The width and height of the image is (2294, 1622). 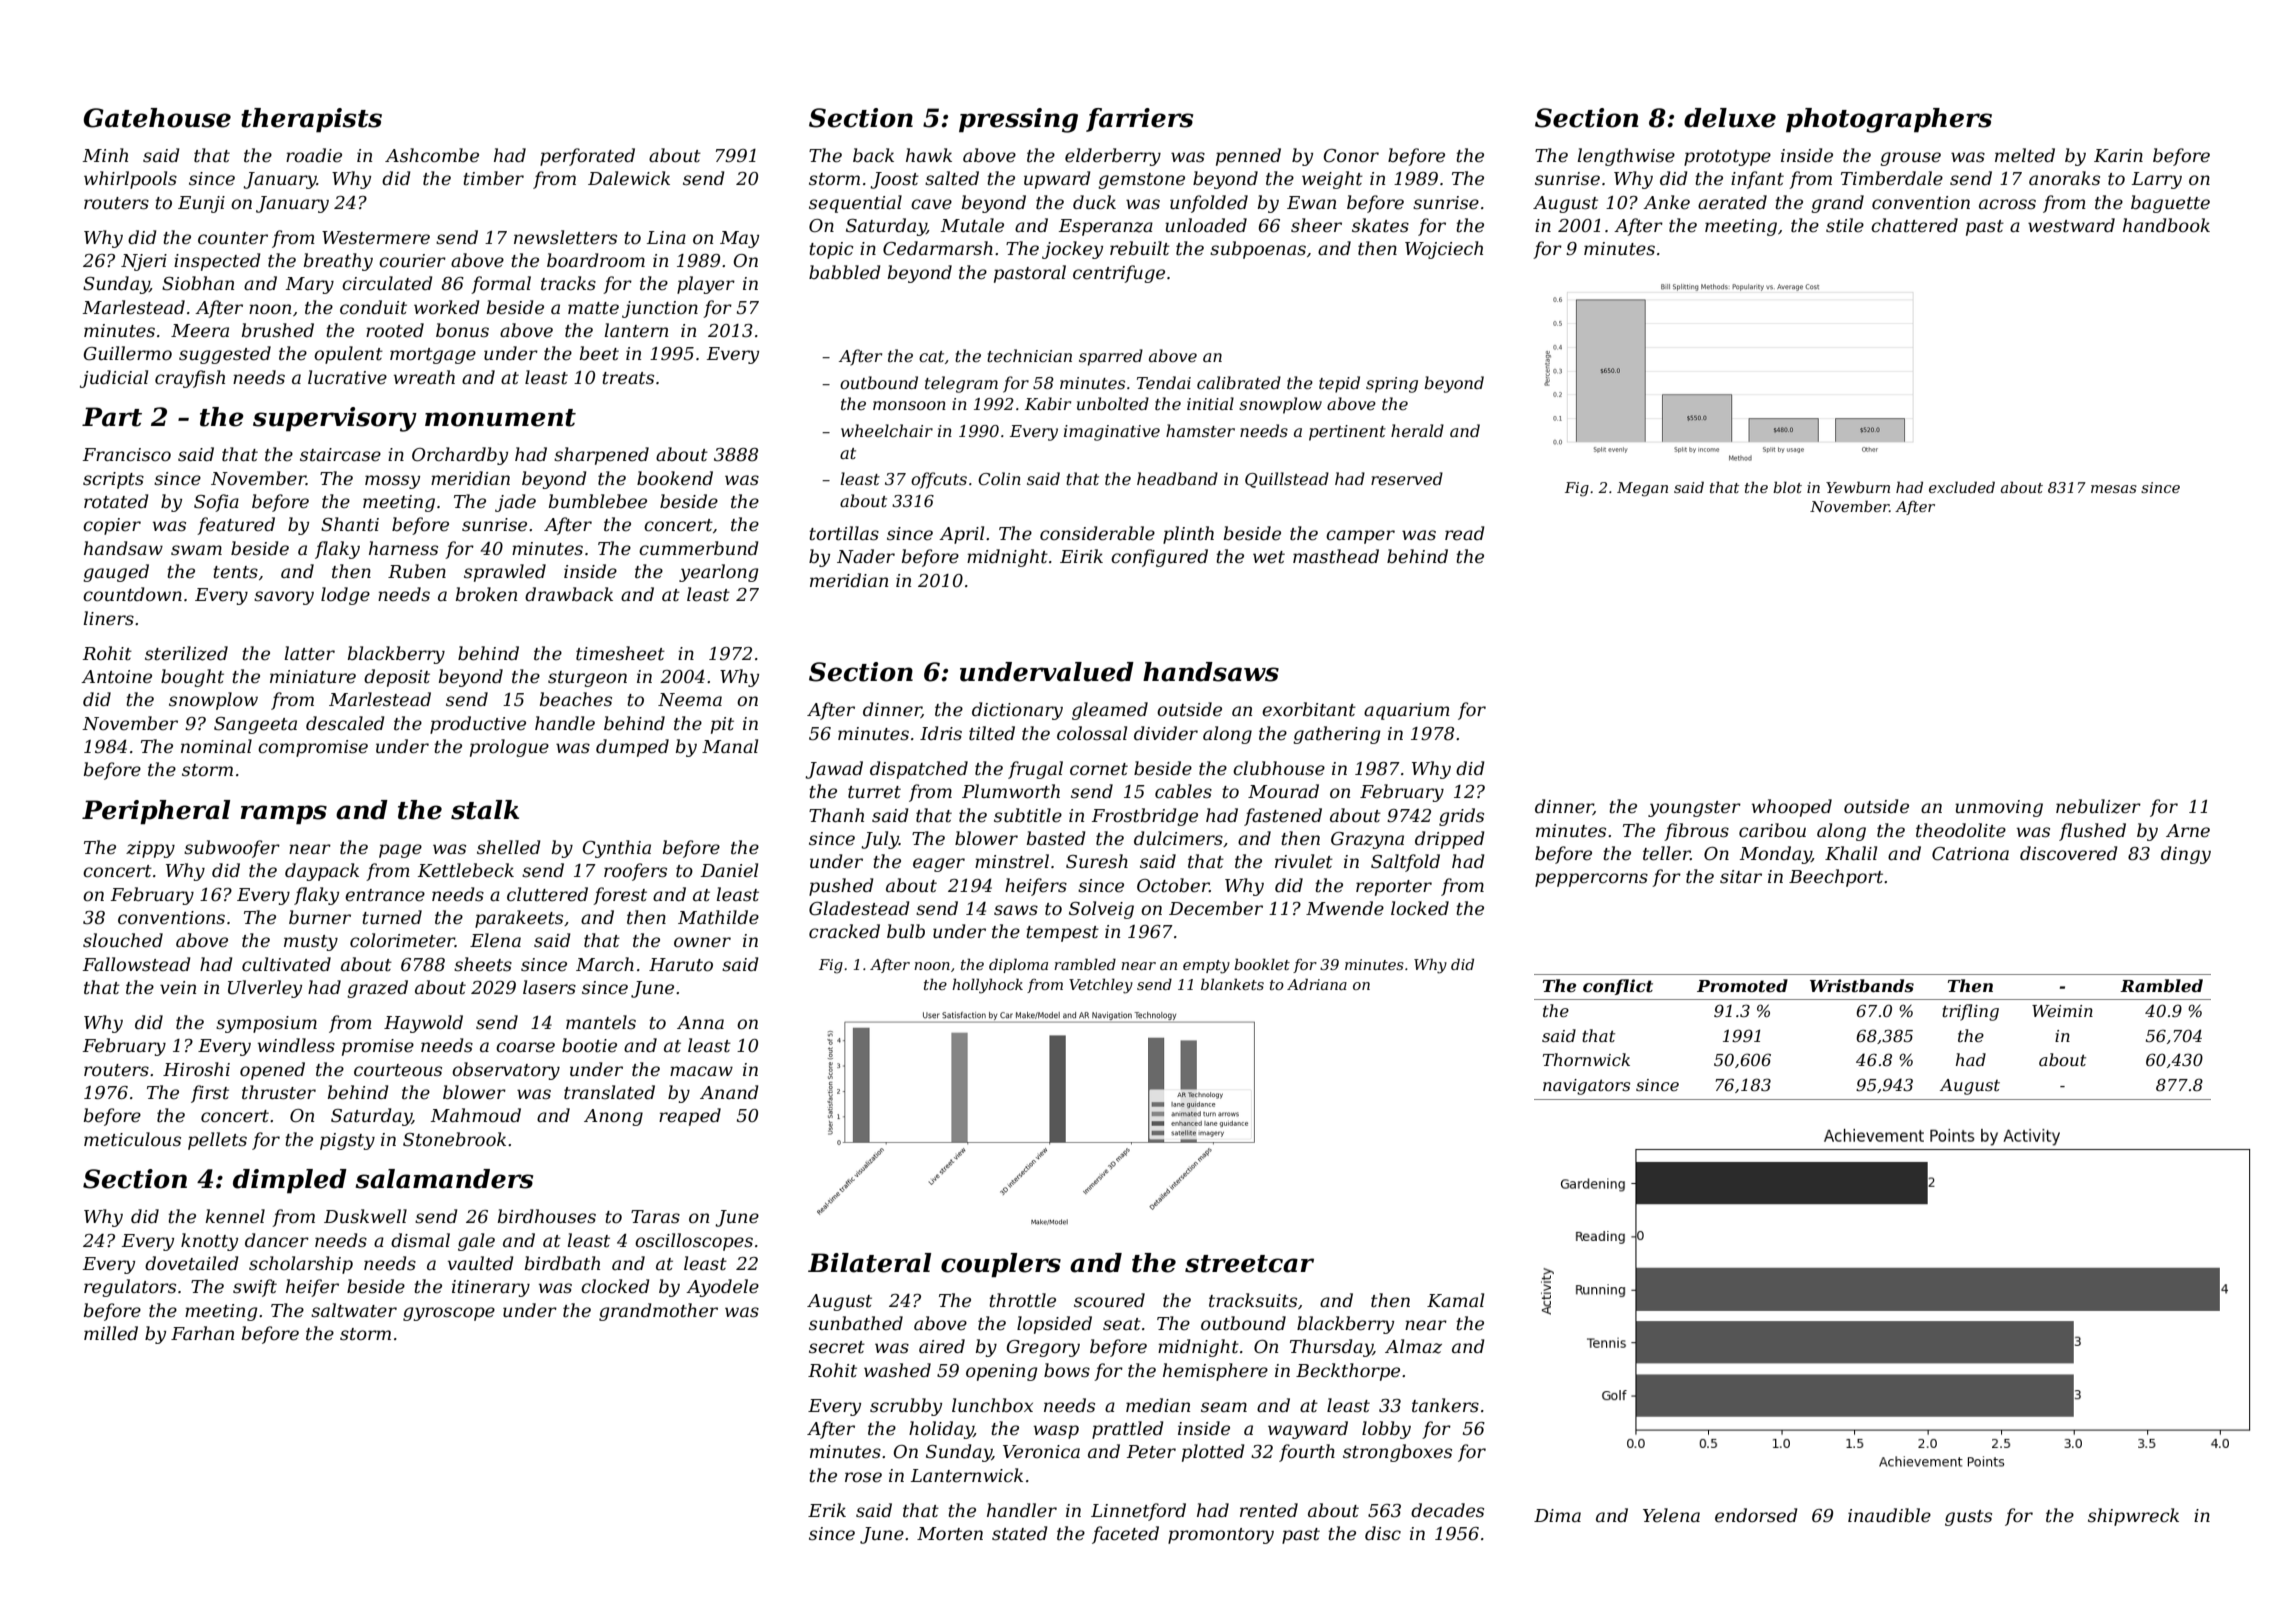 What do you see at coordinates (1730, 118) in the image?
I see `deluxe` at bounding box center [1730, 118].
